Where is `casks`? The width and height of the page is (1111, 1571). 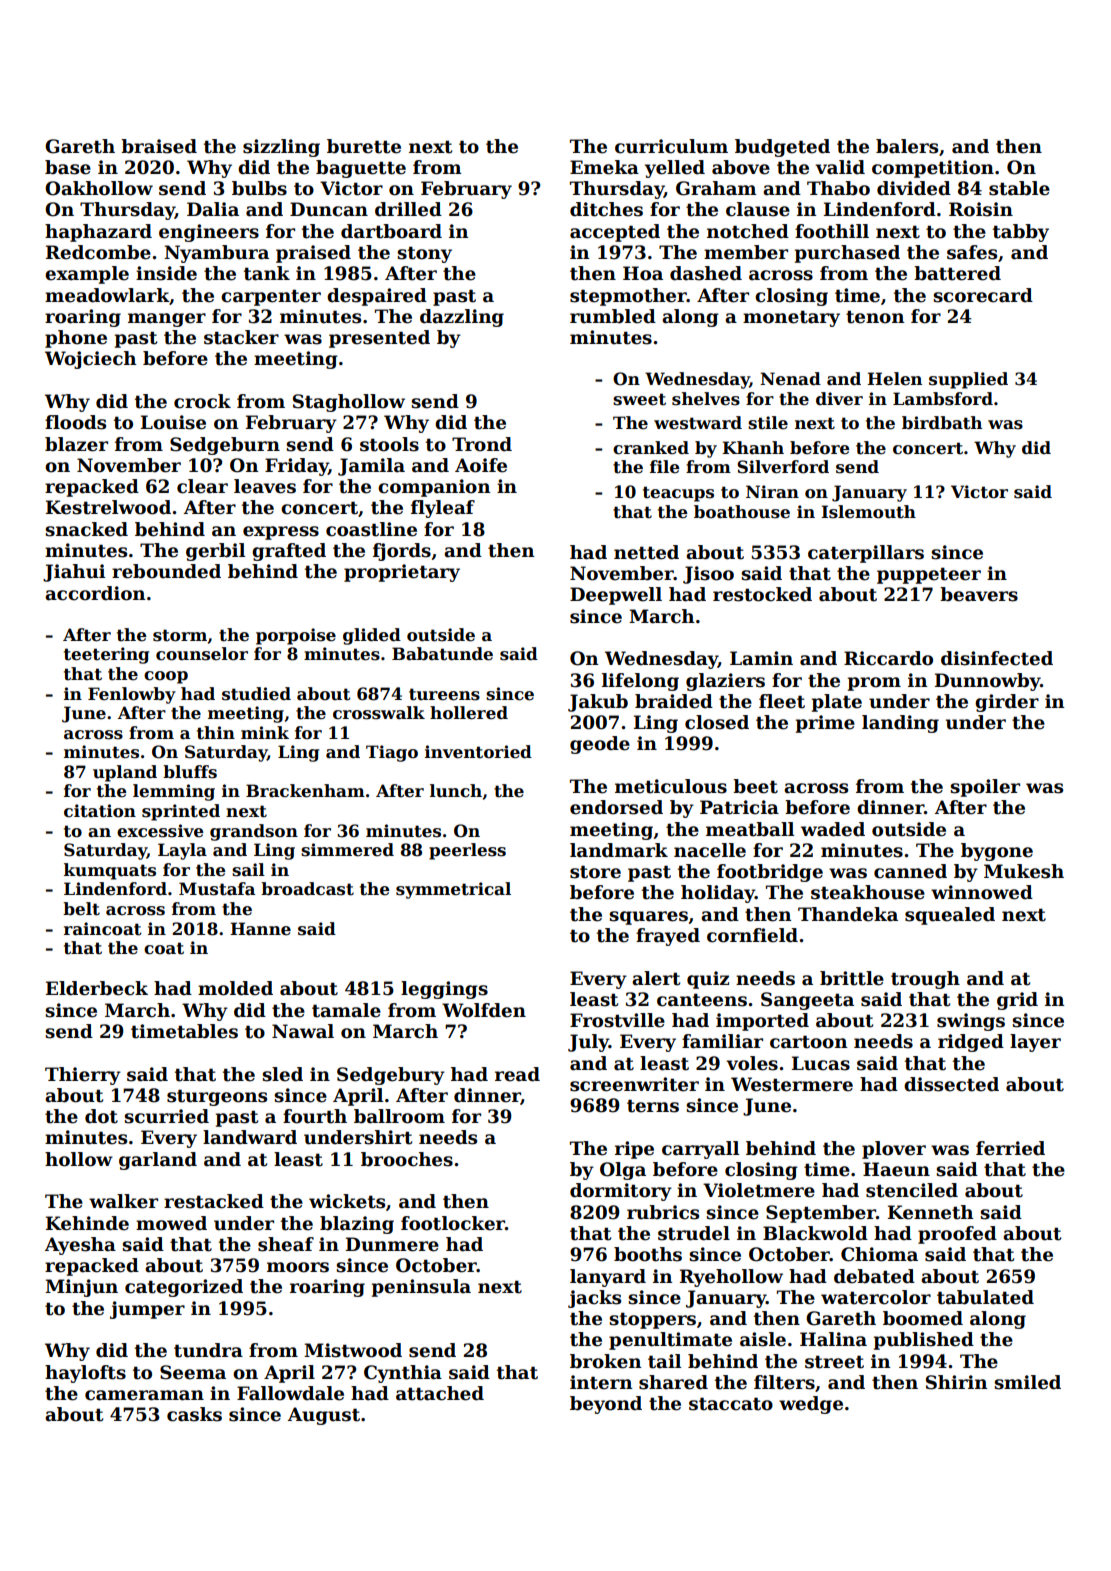 casks is located at coordinates (194, 1414).
